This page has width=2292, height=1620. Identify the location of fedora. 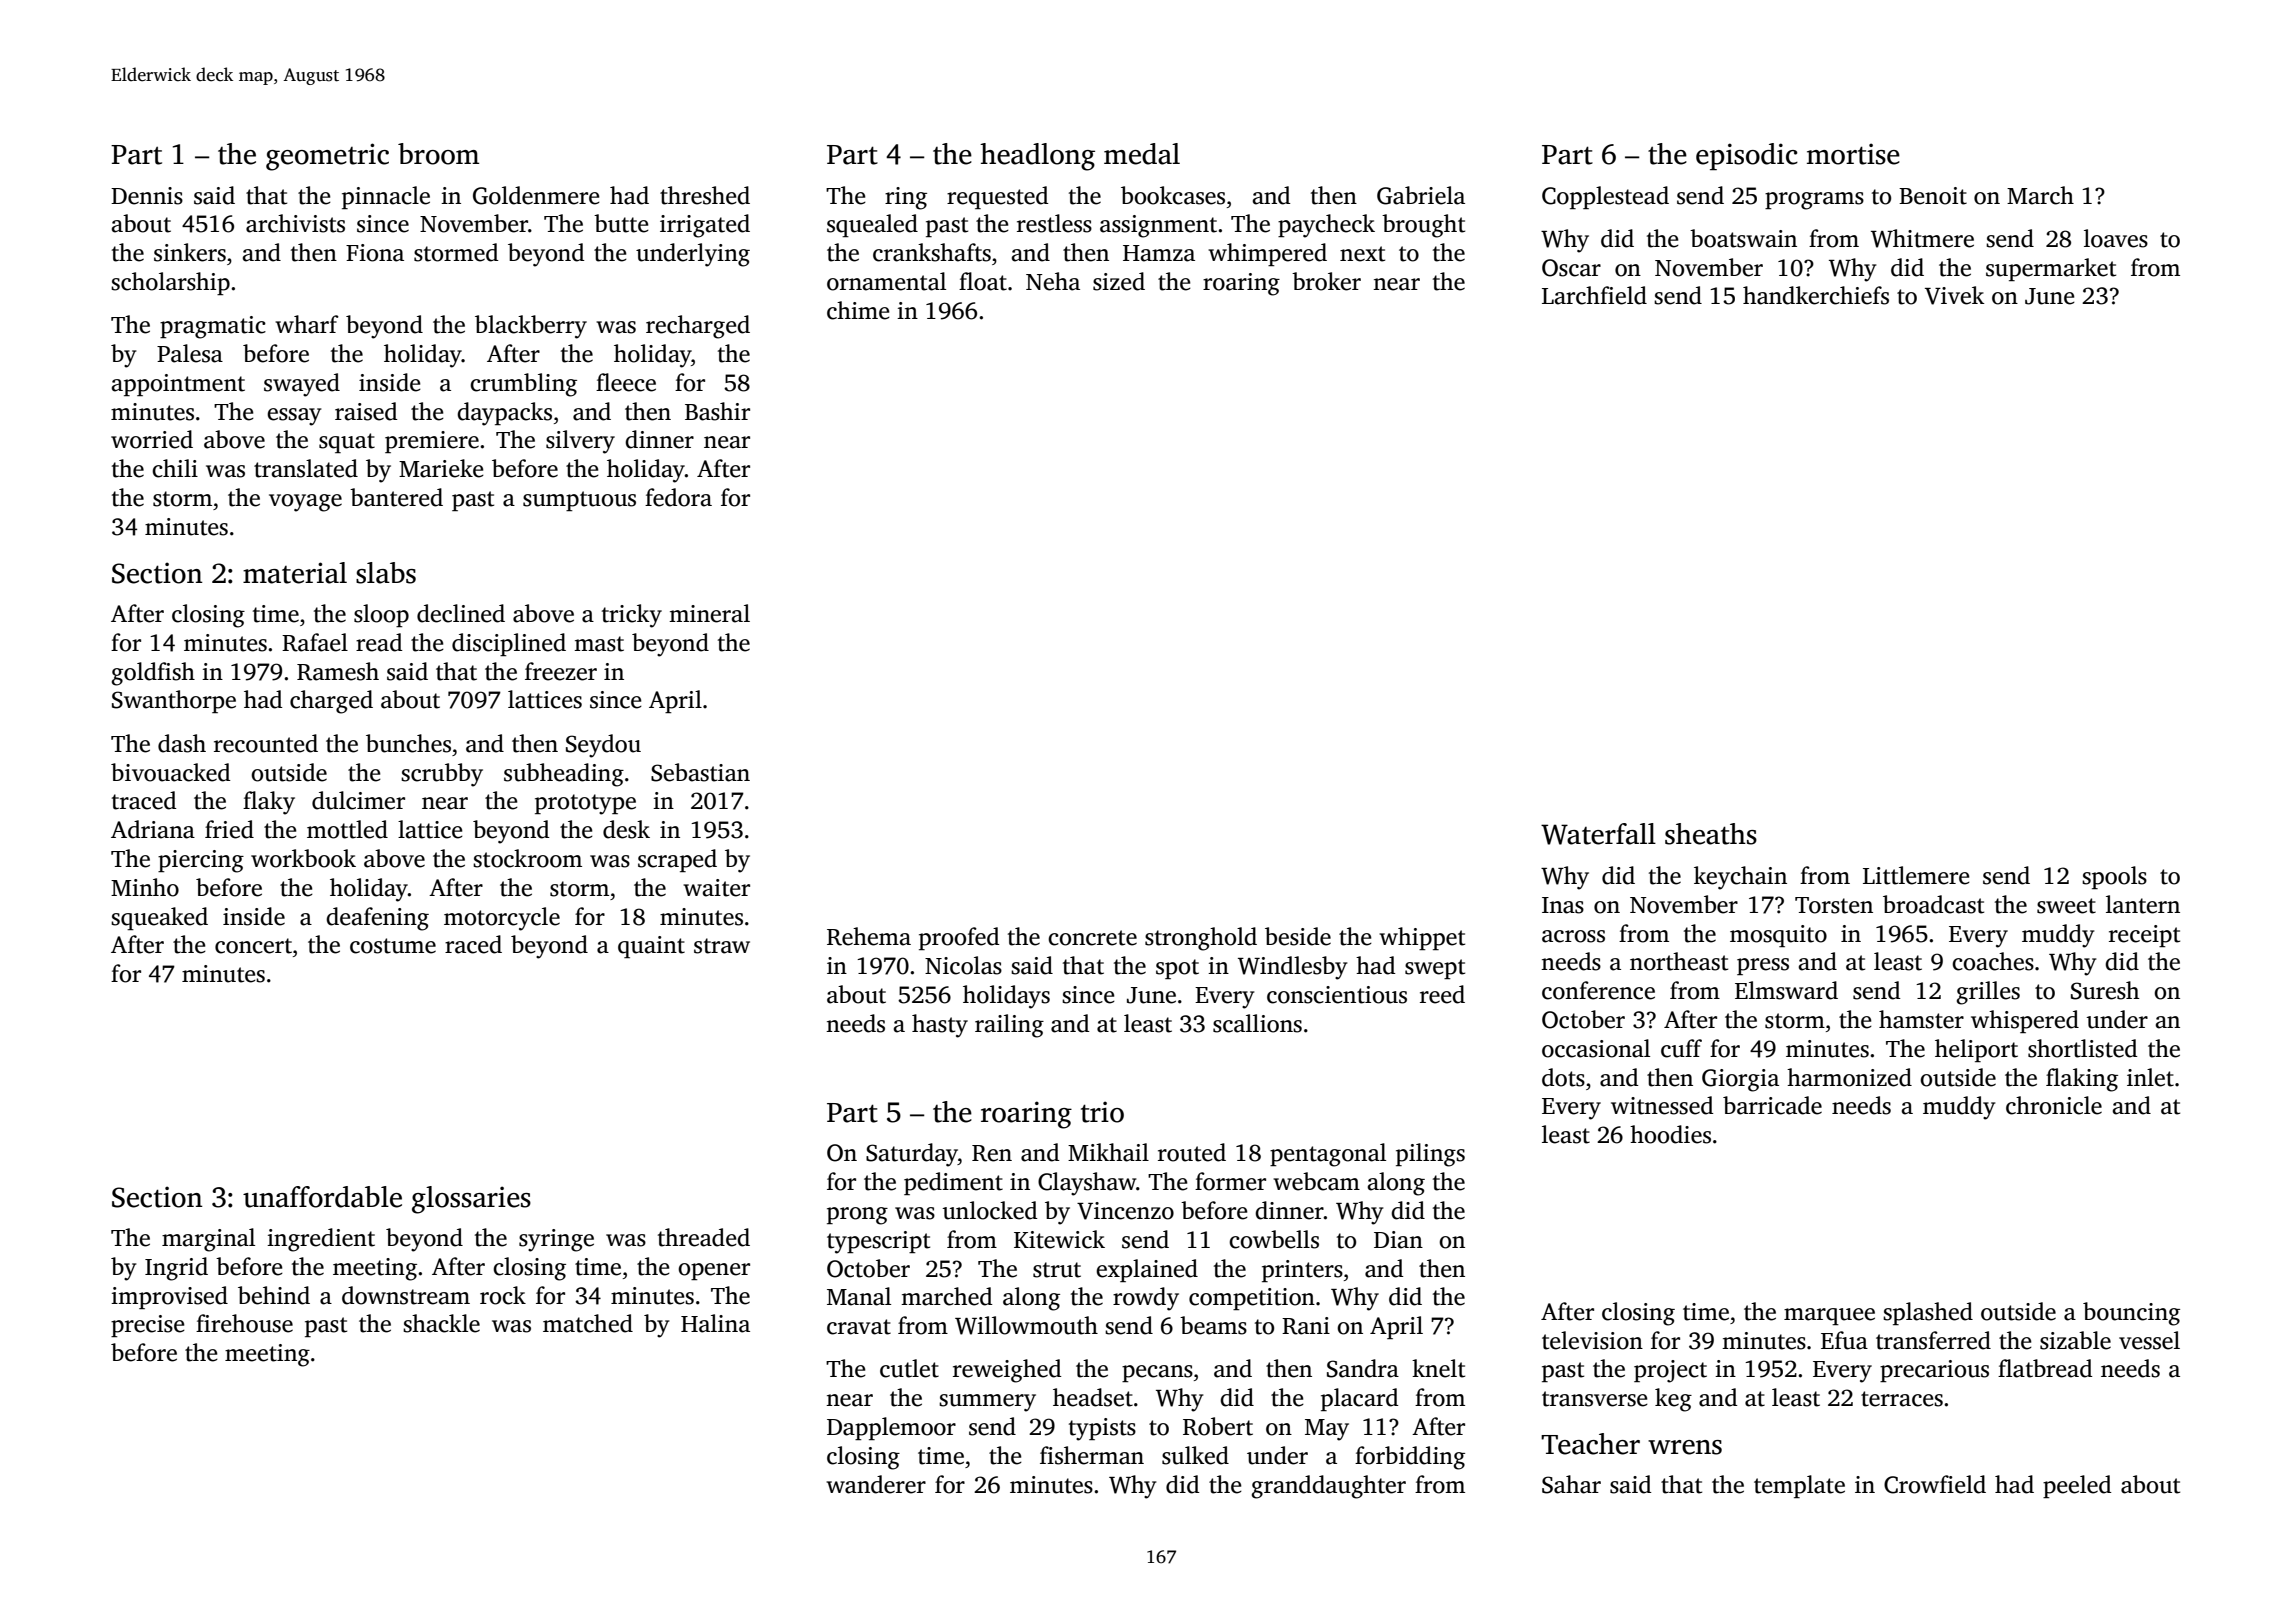
(678, 497).
